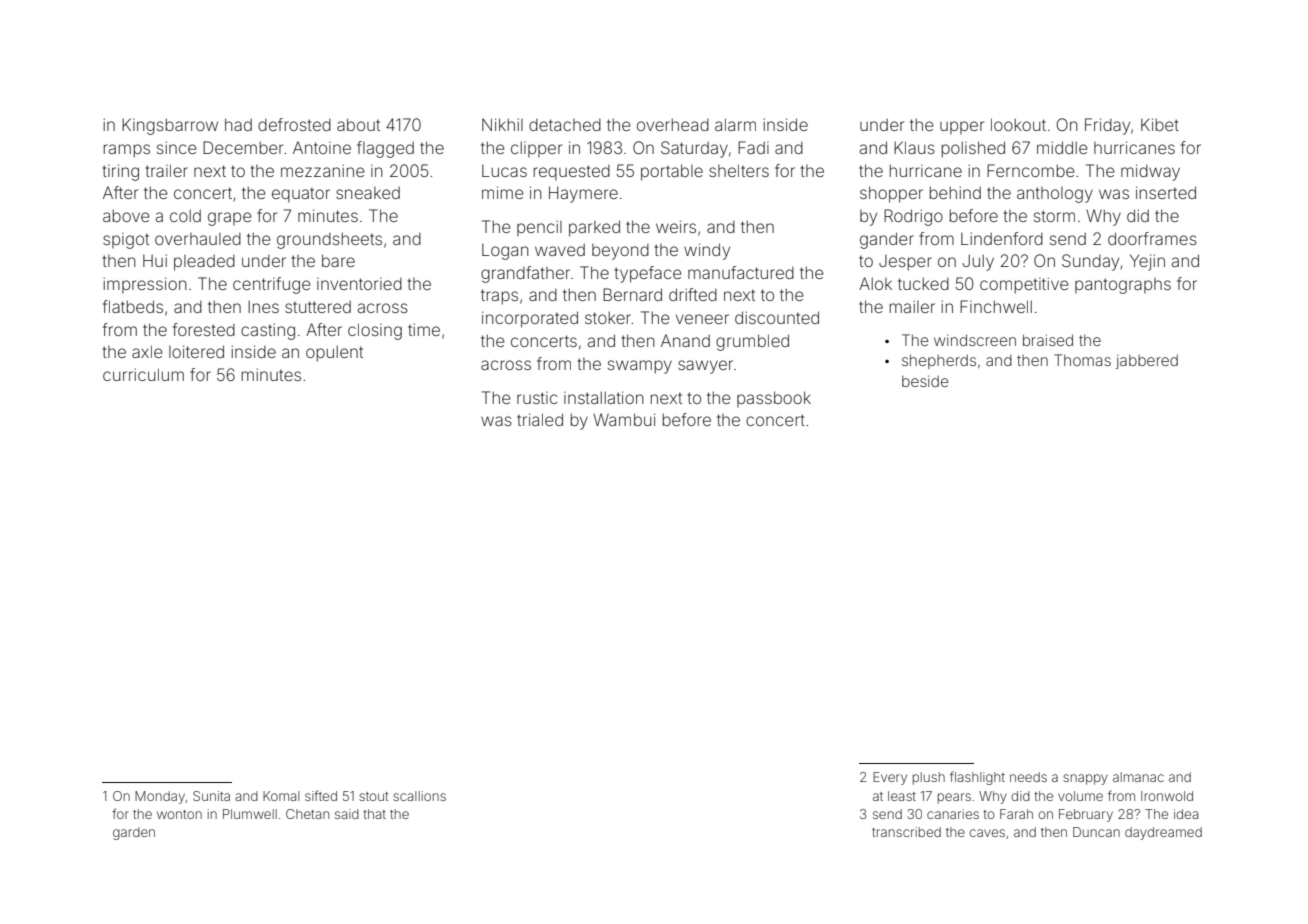 The image size is (1308, 924). What do you see at coordinates (530, 319) in the screenshot?
I see `incorporated` at bounding box center [530, 319].
